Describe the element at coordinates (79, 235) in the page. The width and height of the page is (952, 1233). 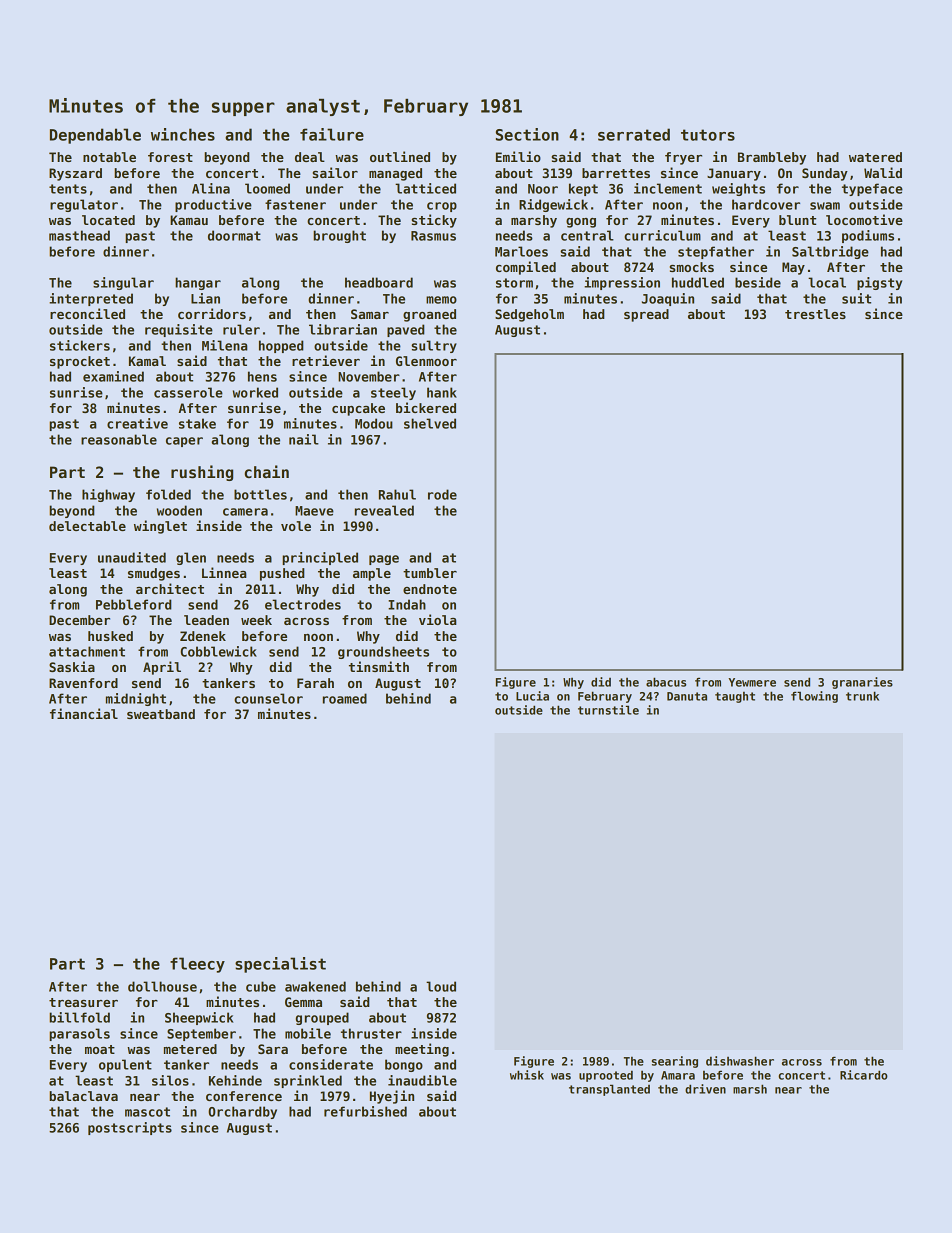
I see `masthead` at that location.
